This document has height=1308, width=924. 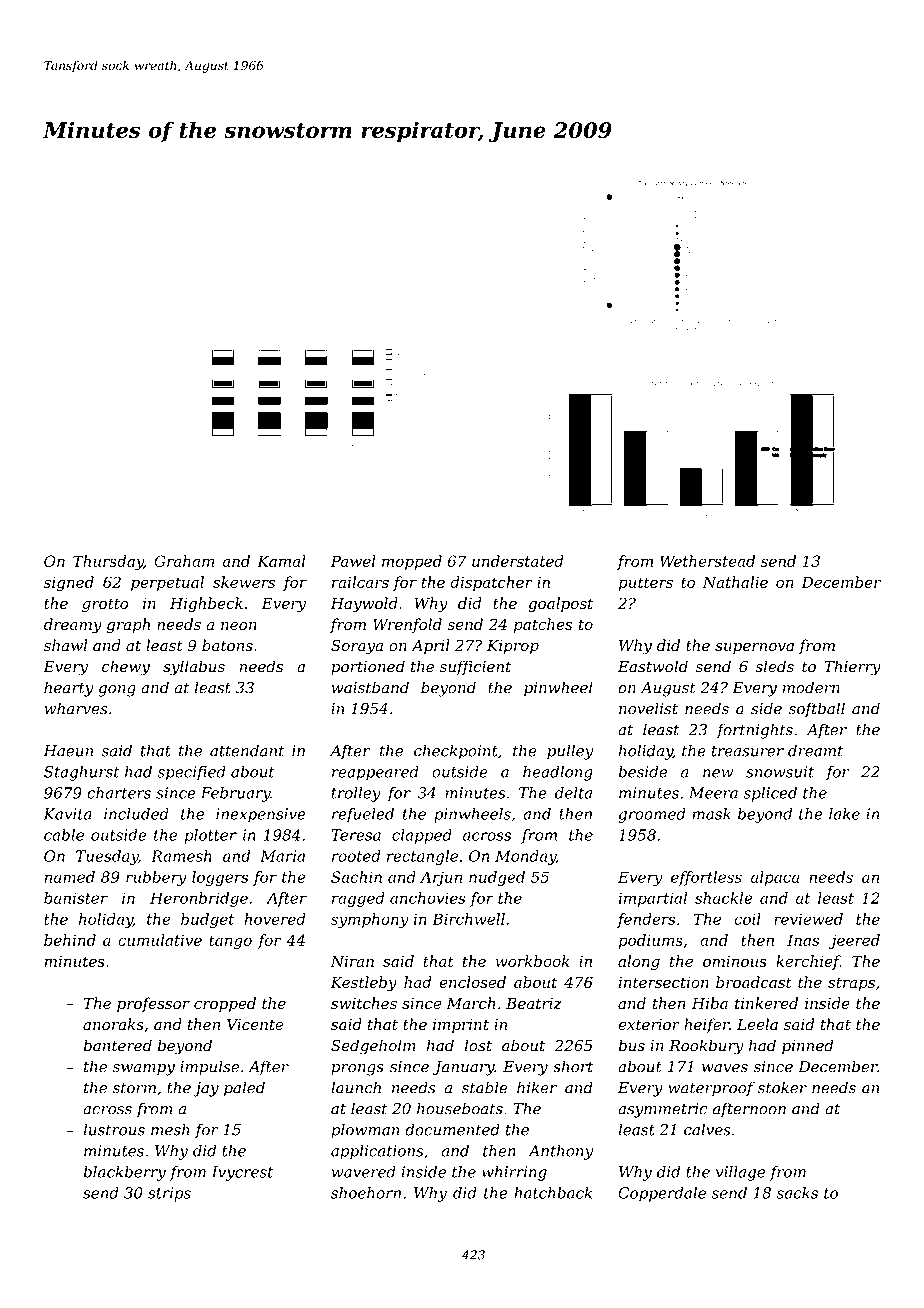 What do you see at coordinates (113, 1024) in the document?
I see `anoraks` at bounding box center [113, 1024].
